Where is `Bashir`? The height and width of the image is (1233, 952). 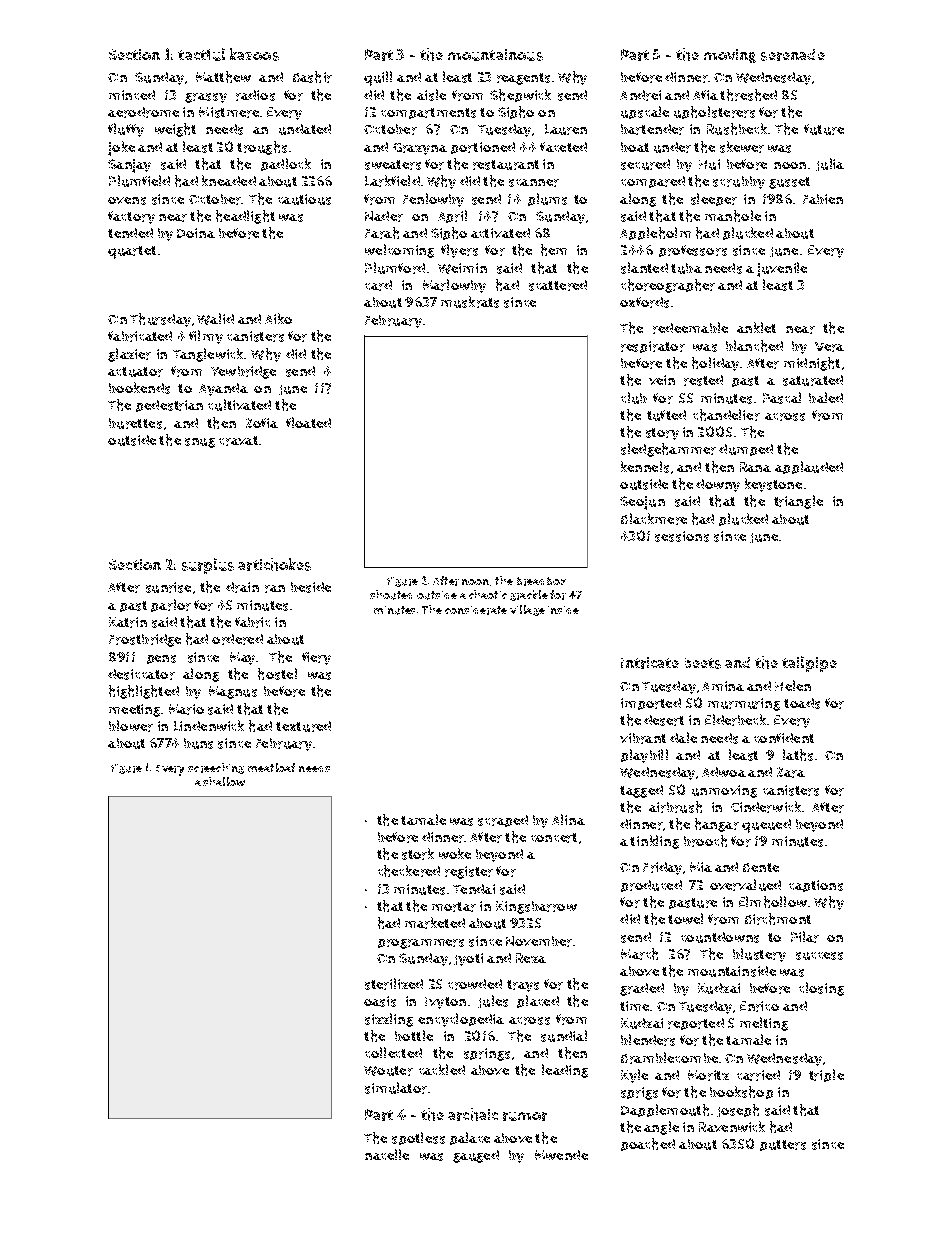
Bashir is located at coordinates (312, 77).
